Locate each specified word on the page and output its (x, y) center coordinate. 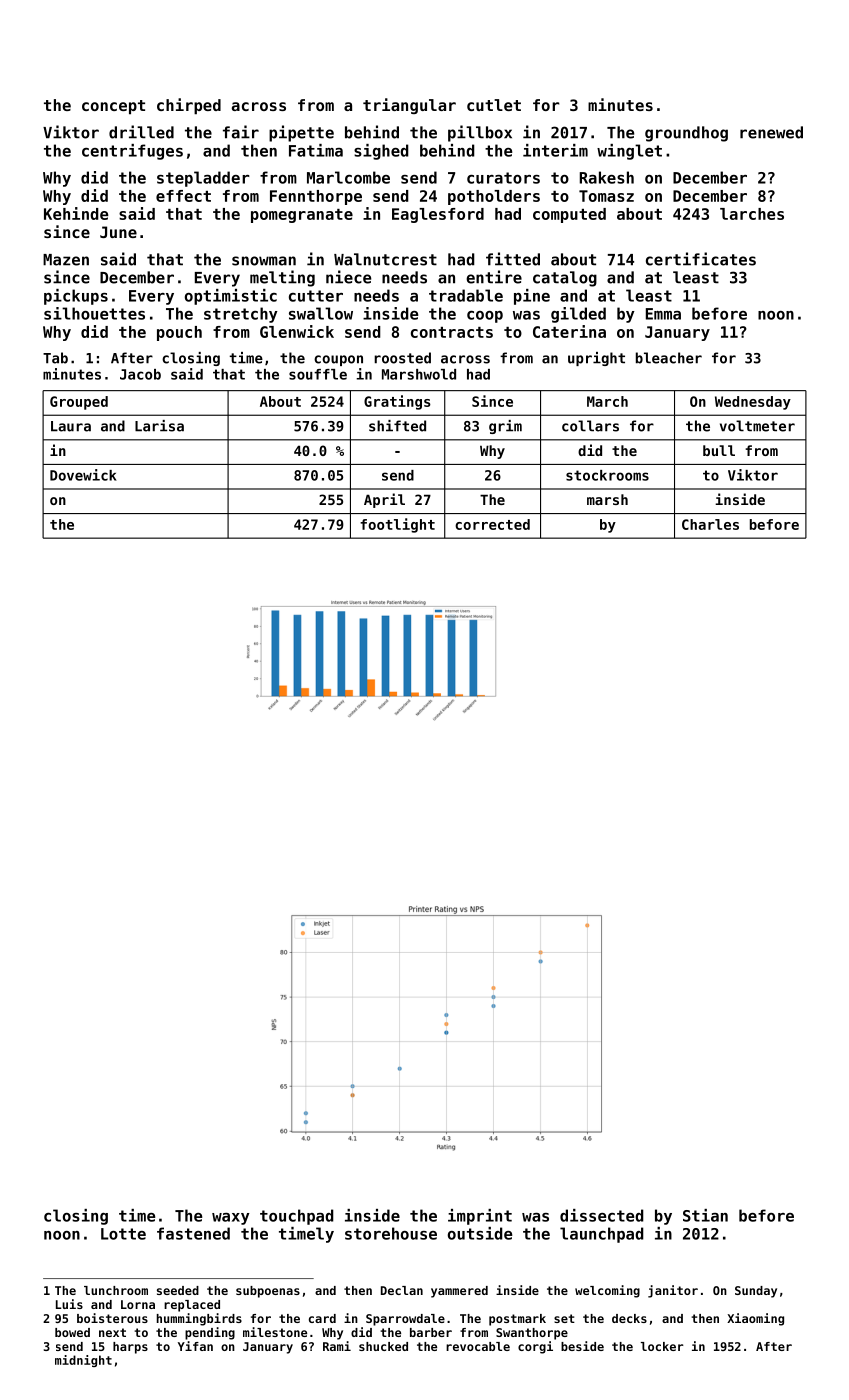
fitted (513, 259)
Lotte (123, 1234)
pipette (301, 133)
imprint (480, 1217)
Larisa (159, 426)
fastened (193, 1233)
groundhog (686, 134)
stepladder (203, 179)
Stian (705, 1215)
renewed (771, 132)
